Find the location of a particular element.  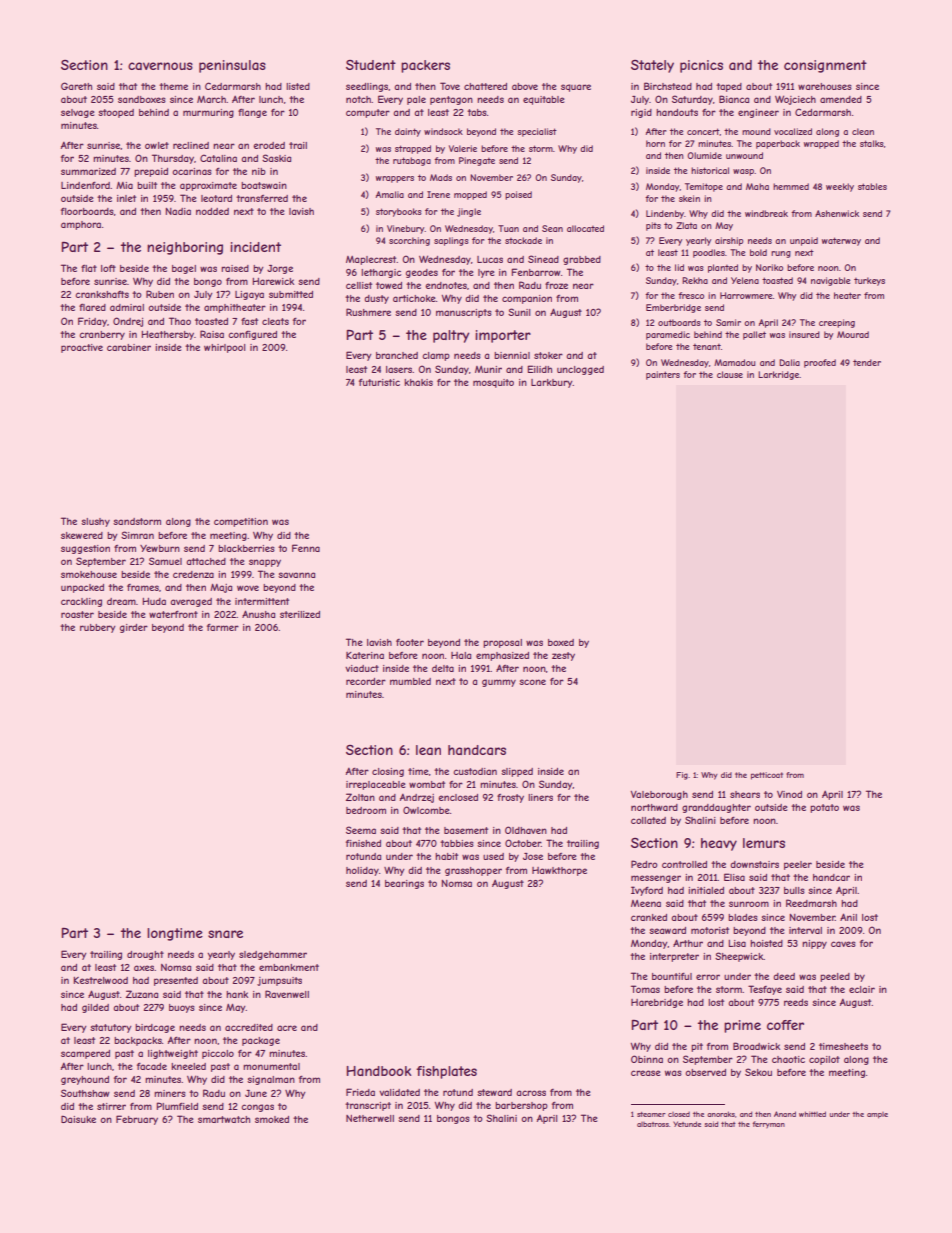

Netherwell is located at coordinates (370, 1118).
